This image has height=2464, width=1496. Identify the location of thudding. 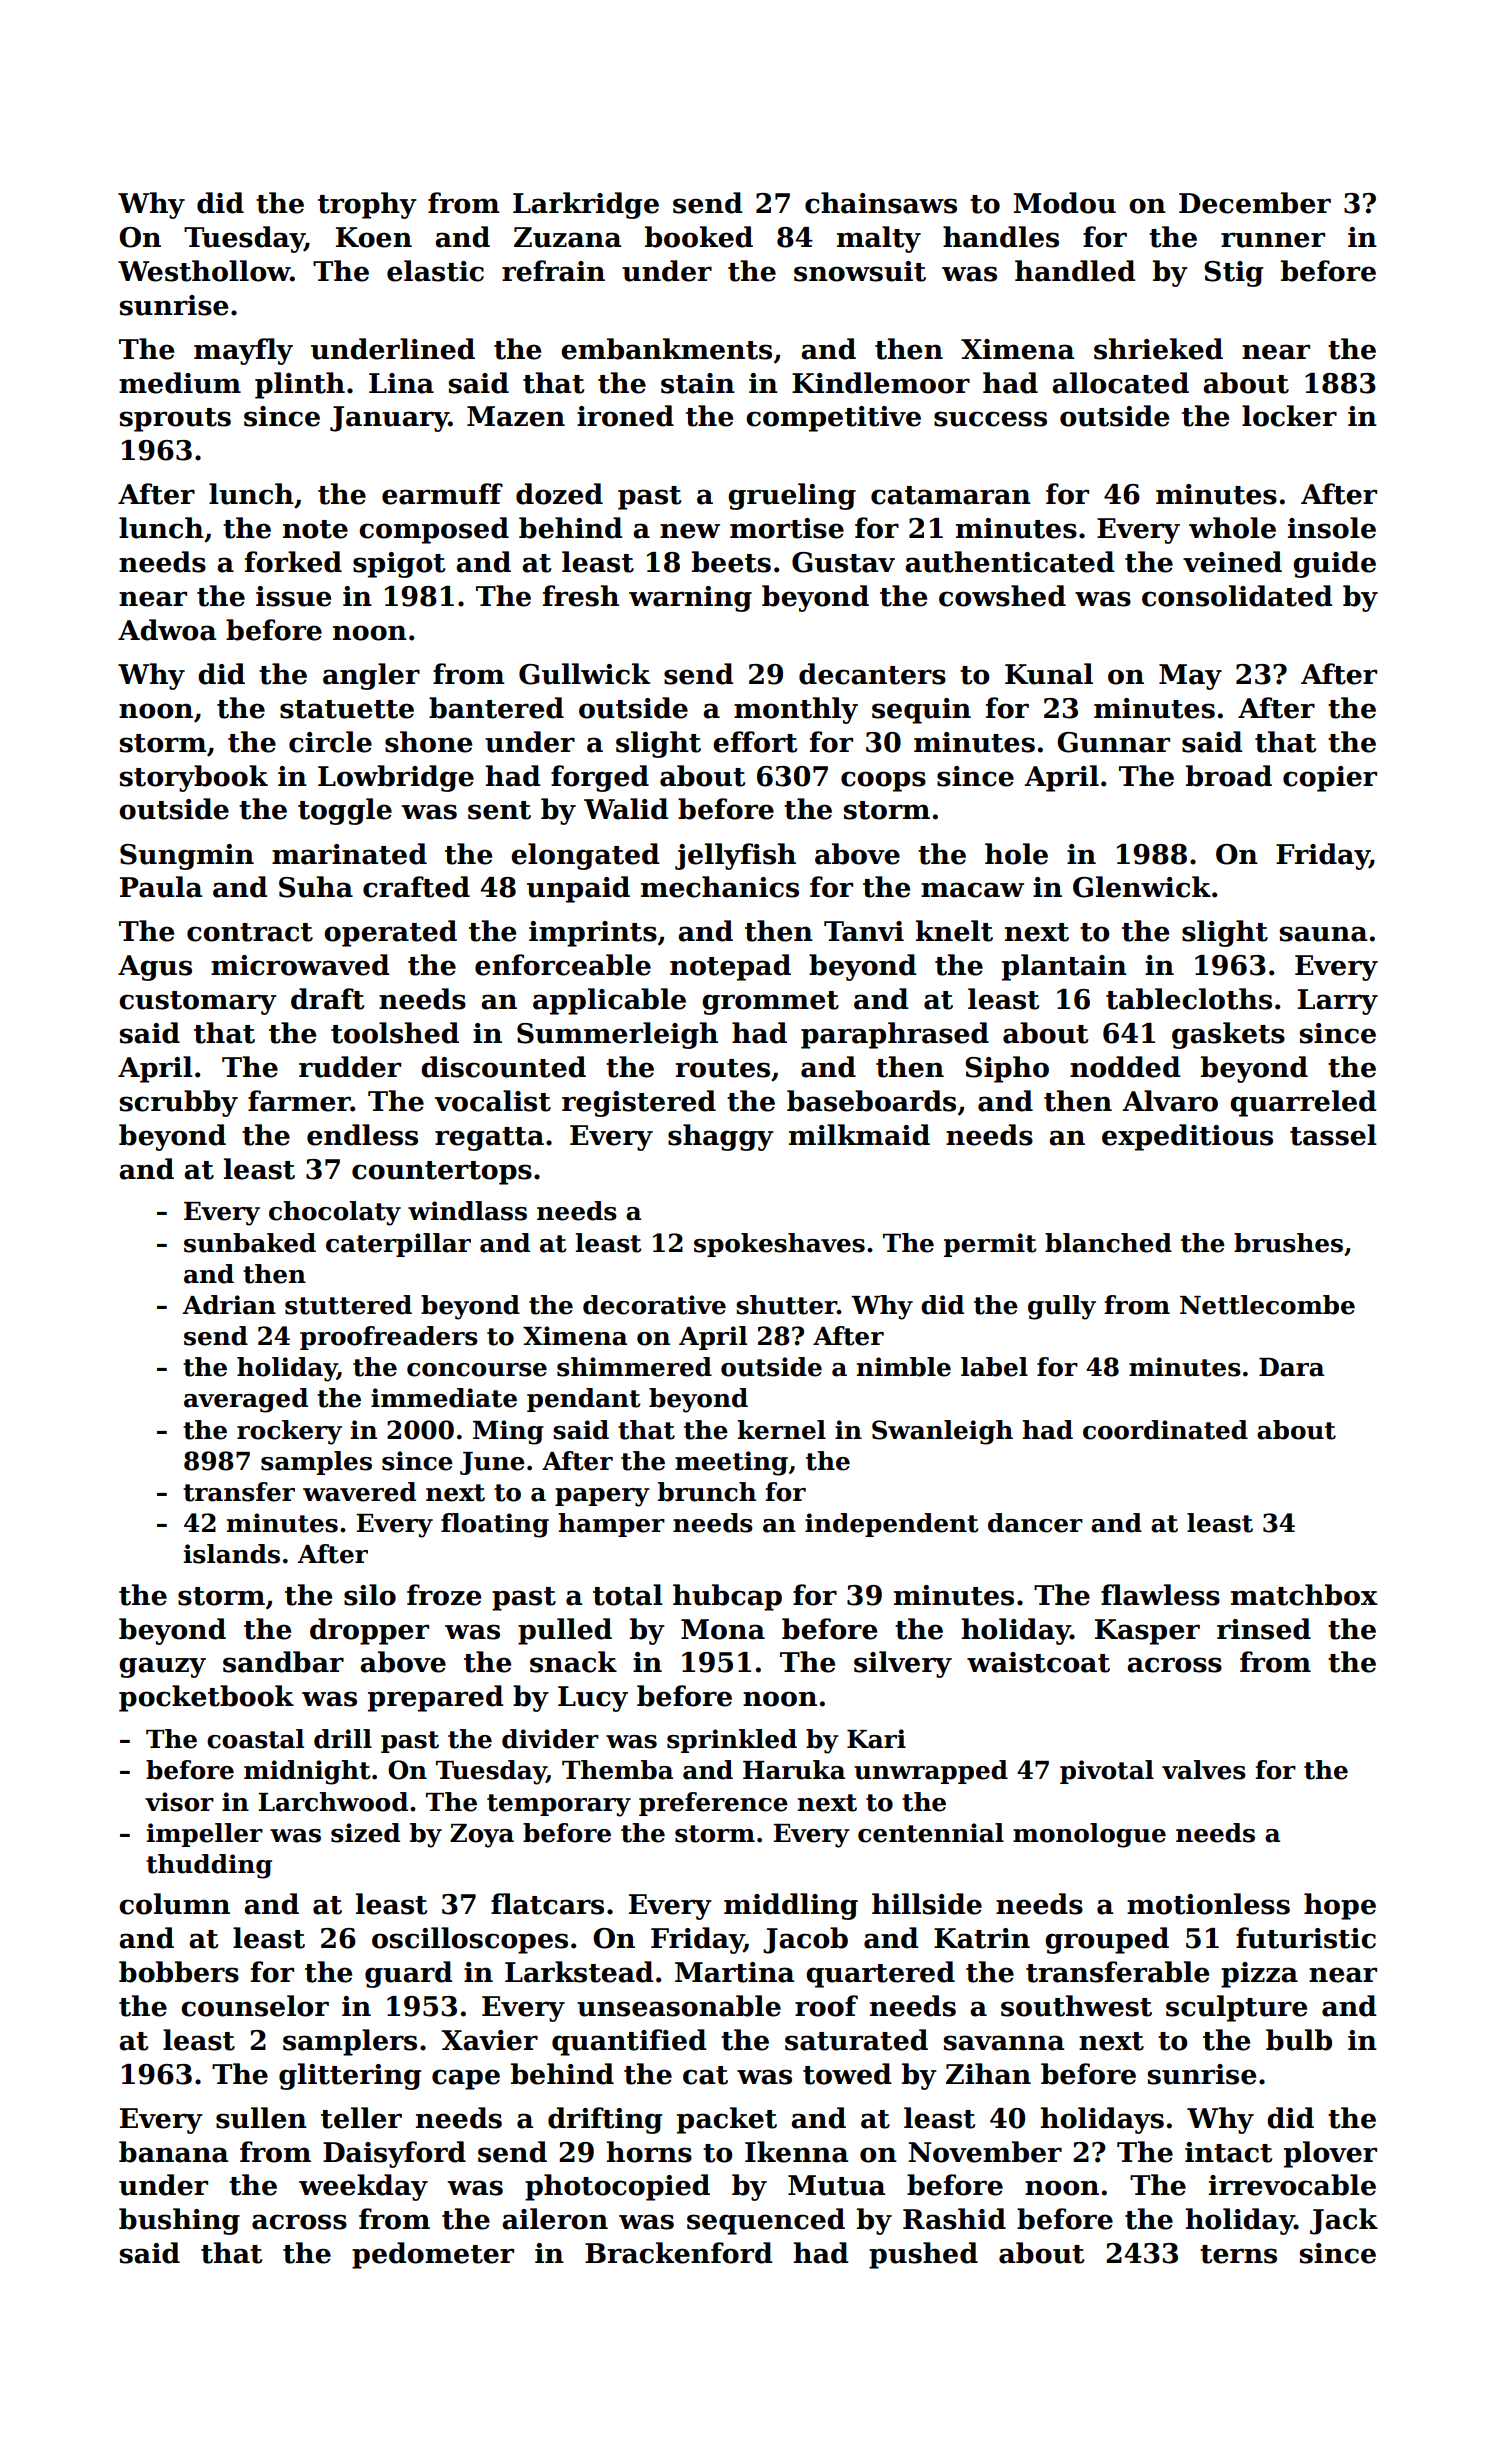
(209, 1866).
